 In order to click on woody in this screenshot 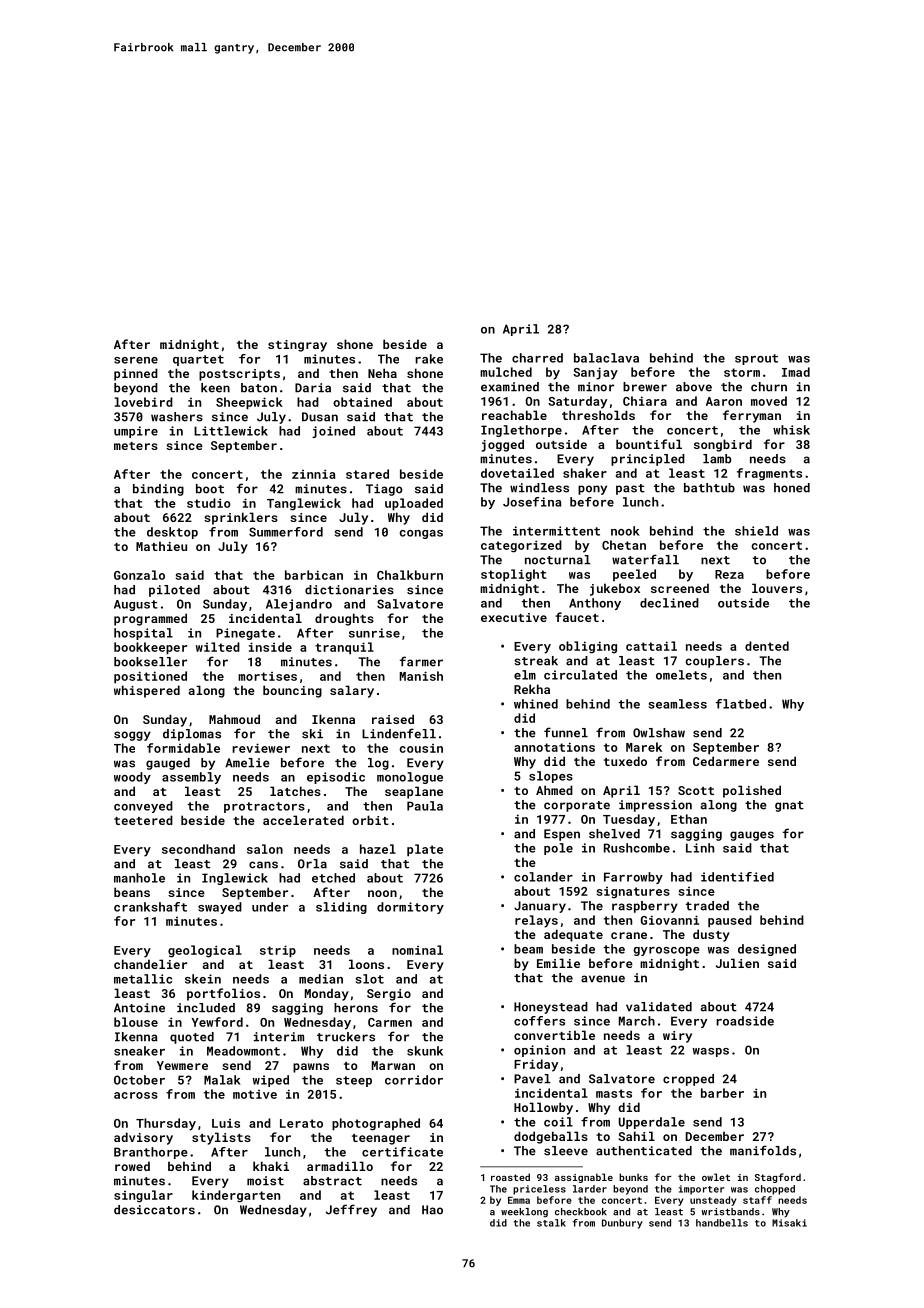, I will do `click(132, 778)`.
